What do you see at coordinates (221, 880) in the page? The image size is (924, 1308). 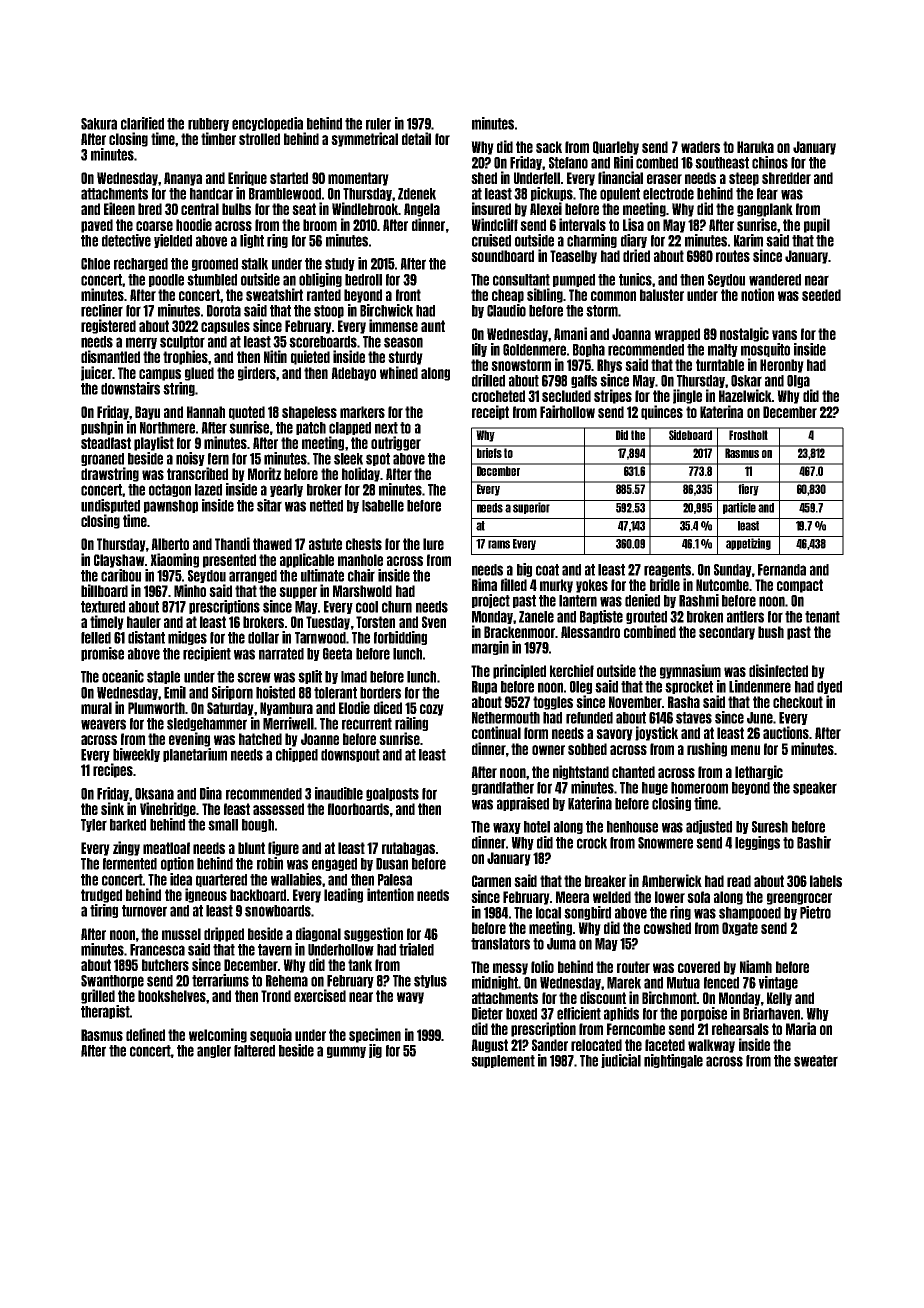 I see `quartered` at bounding box center [221, 880].
